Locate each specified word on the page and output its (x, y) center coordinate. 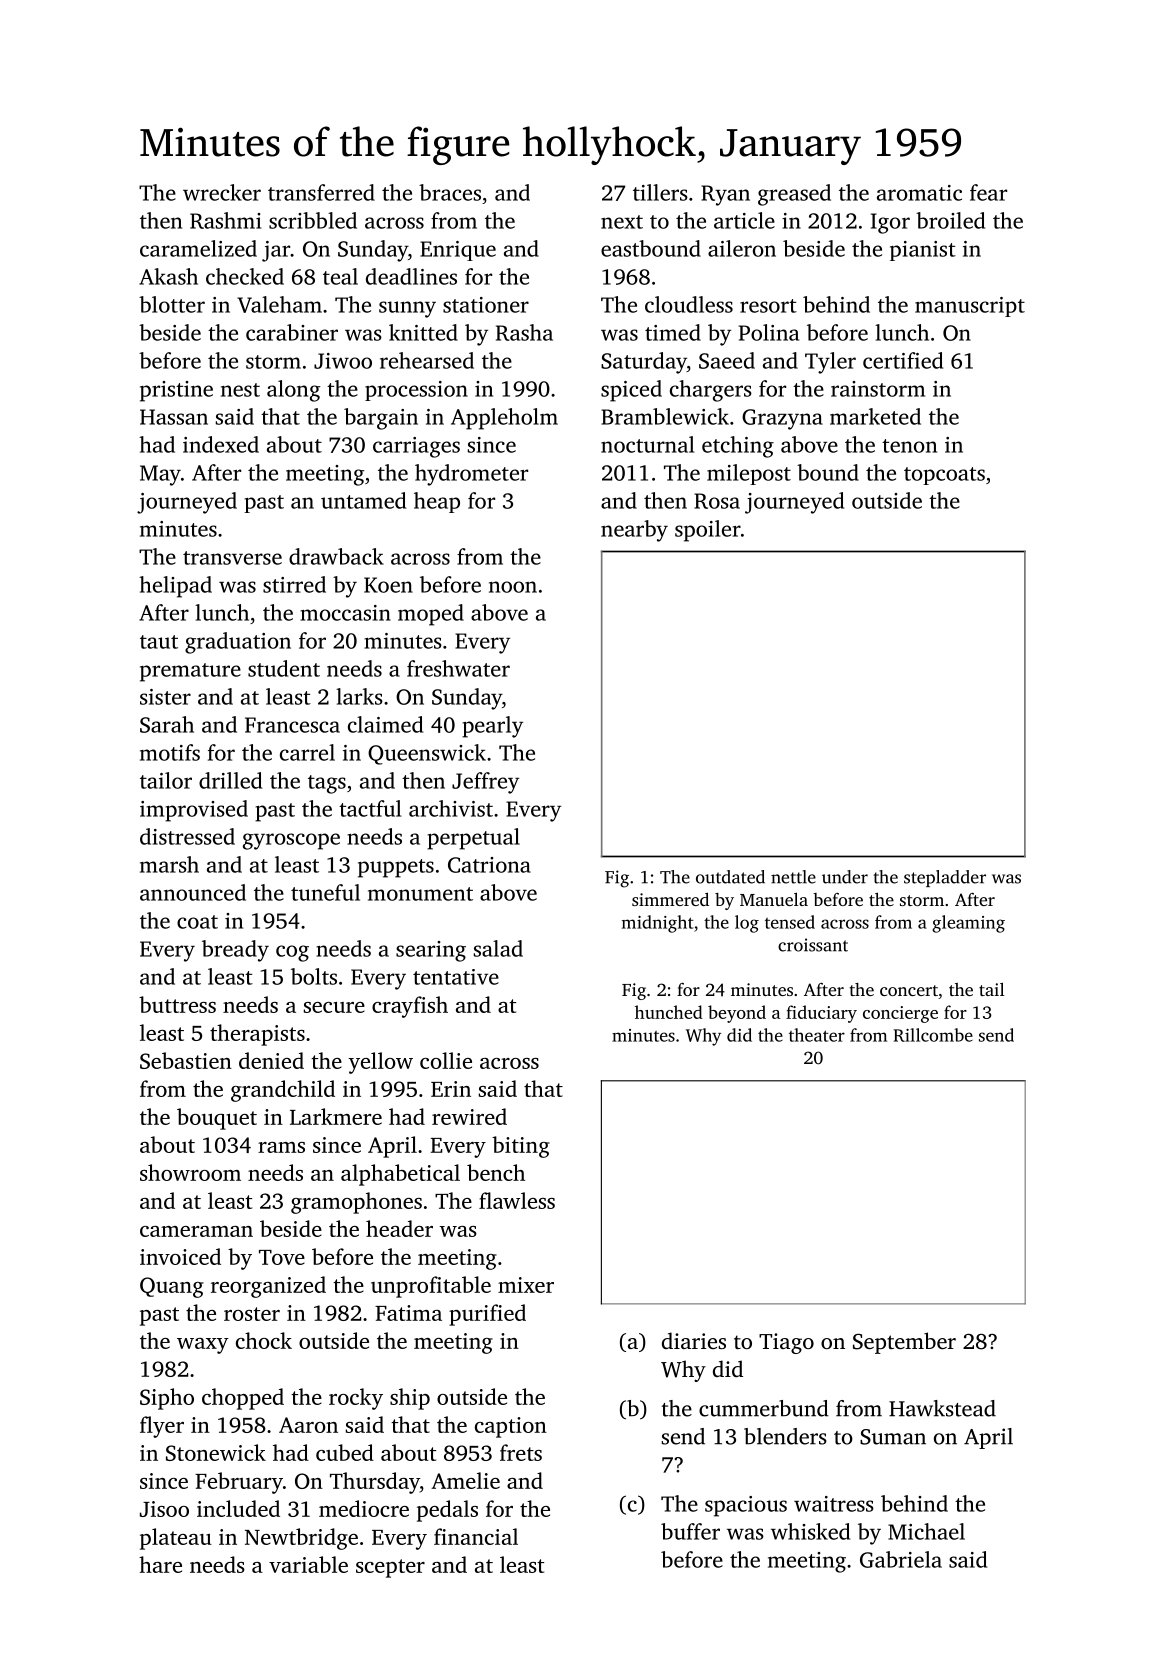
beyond (737, 1014)
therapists (257, 1035)
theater (817, 1035)
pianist (923, 251)
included (238, 1508)
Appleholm (504, 419)
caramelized (198, 248)
